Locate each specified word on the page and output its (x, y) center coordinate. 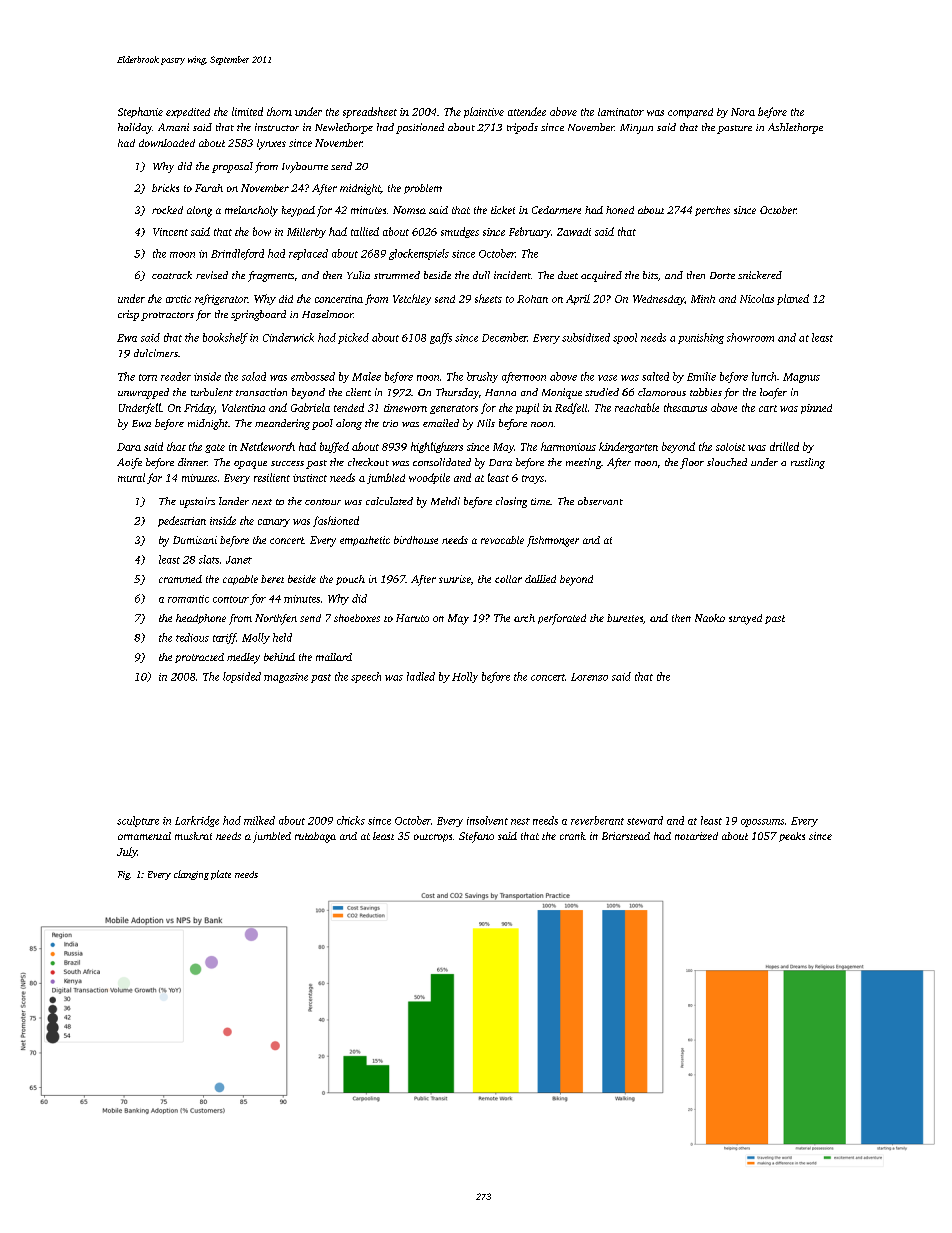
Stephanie (140, 112)
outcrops (433, 838)
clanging (191, 875)
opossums (762, 823)
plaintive (484, 112)
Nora (743, 112)
